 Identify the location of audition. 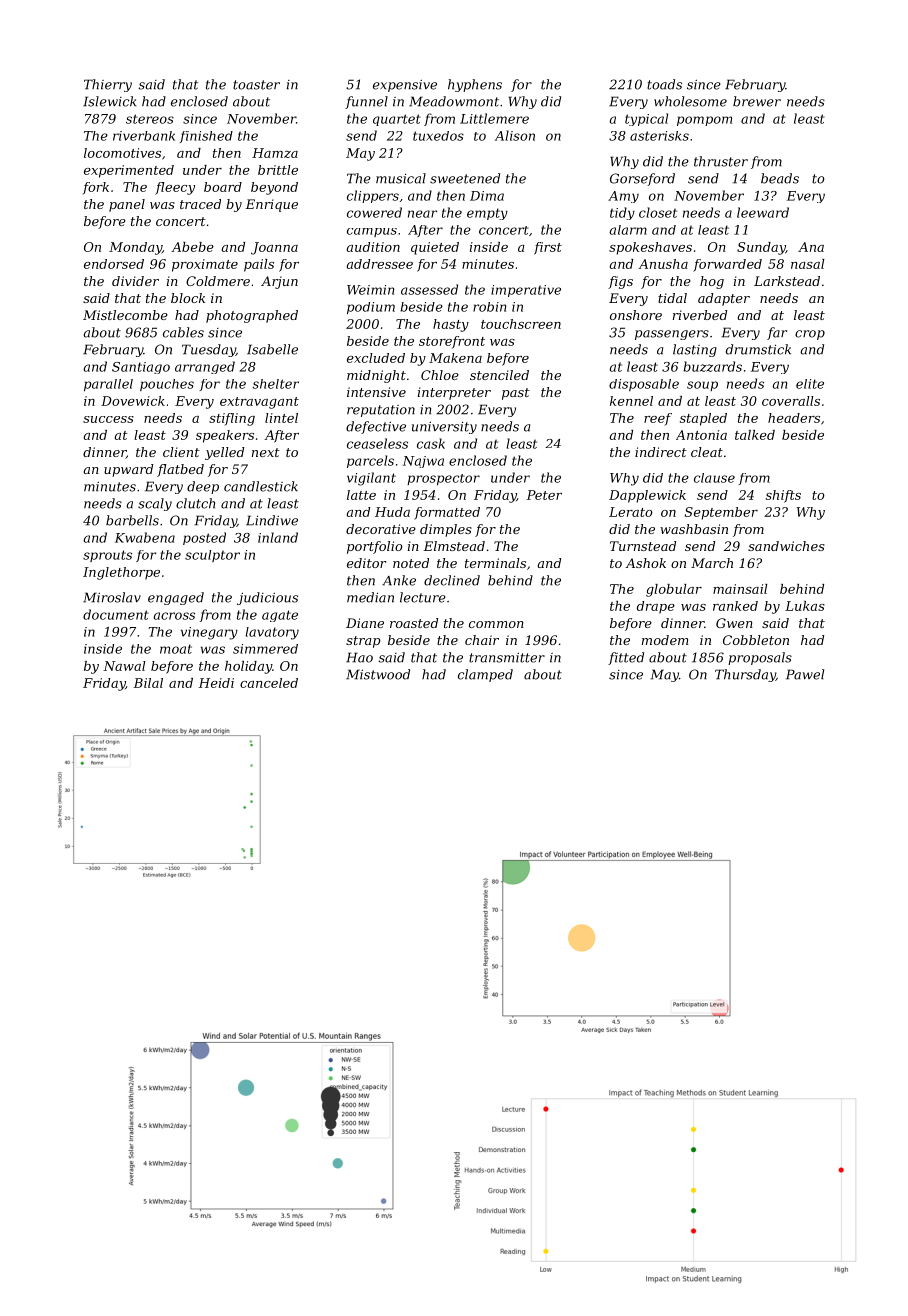
(373, 247).
